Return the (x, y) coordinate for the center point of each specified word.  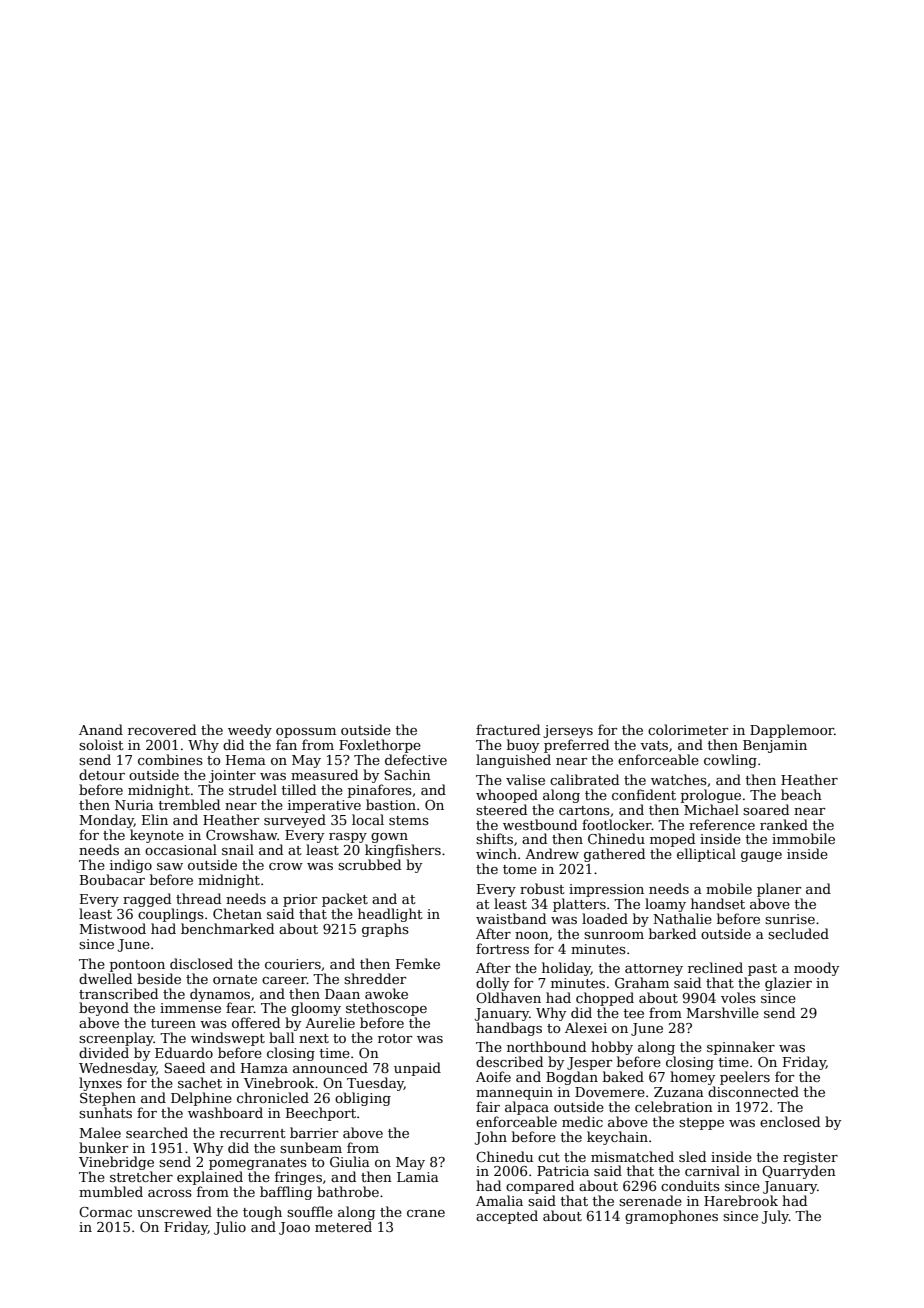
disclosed (201, 963)
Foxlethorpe (380, 746)
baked (623, 1076)
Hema (246, 760)
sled (692, 1156)
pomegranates (258, 1164)
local (368, 819)
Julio (230, 1228)
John (491, 1138)
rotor (395, 1038)
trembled (189, 804)
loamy (665, 905)
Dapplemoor (792, 731)
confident (644, 794)
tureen (173, 1023)
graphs (385, 930)
